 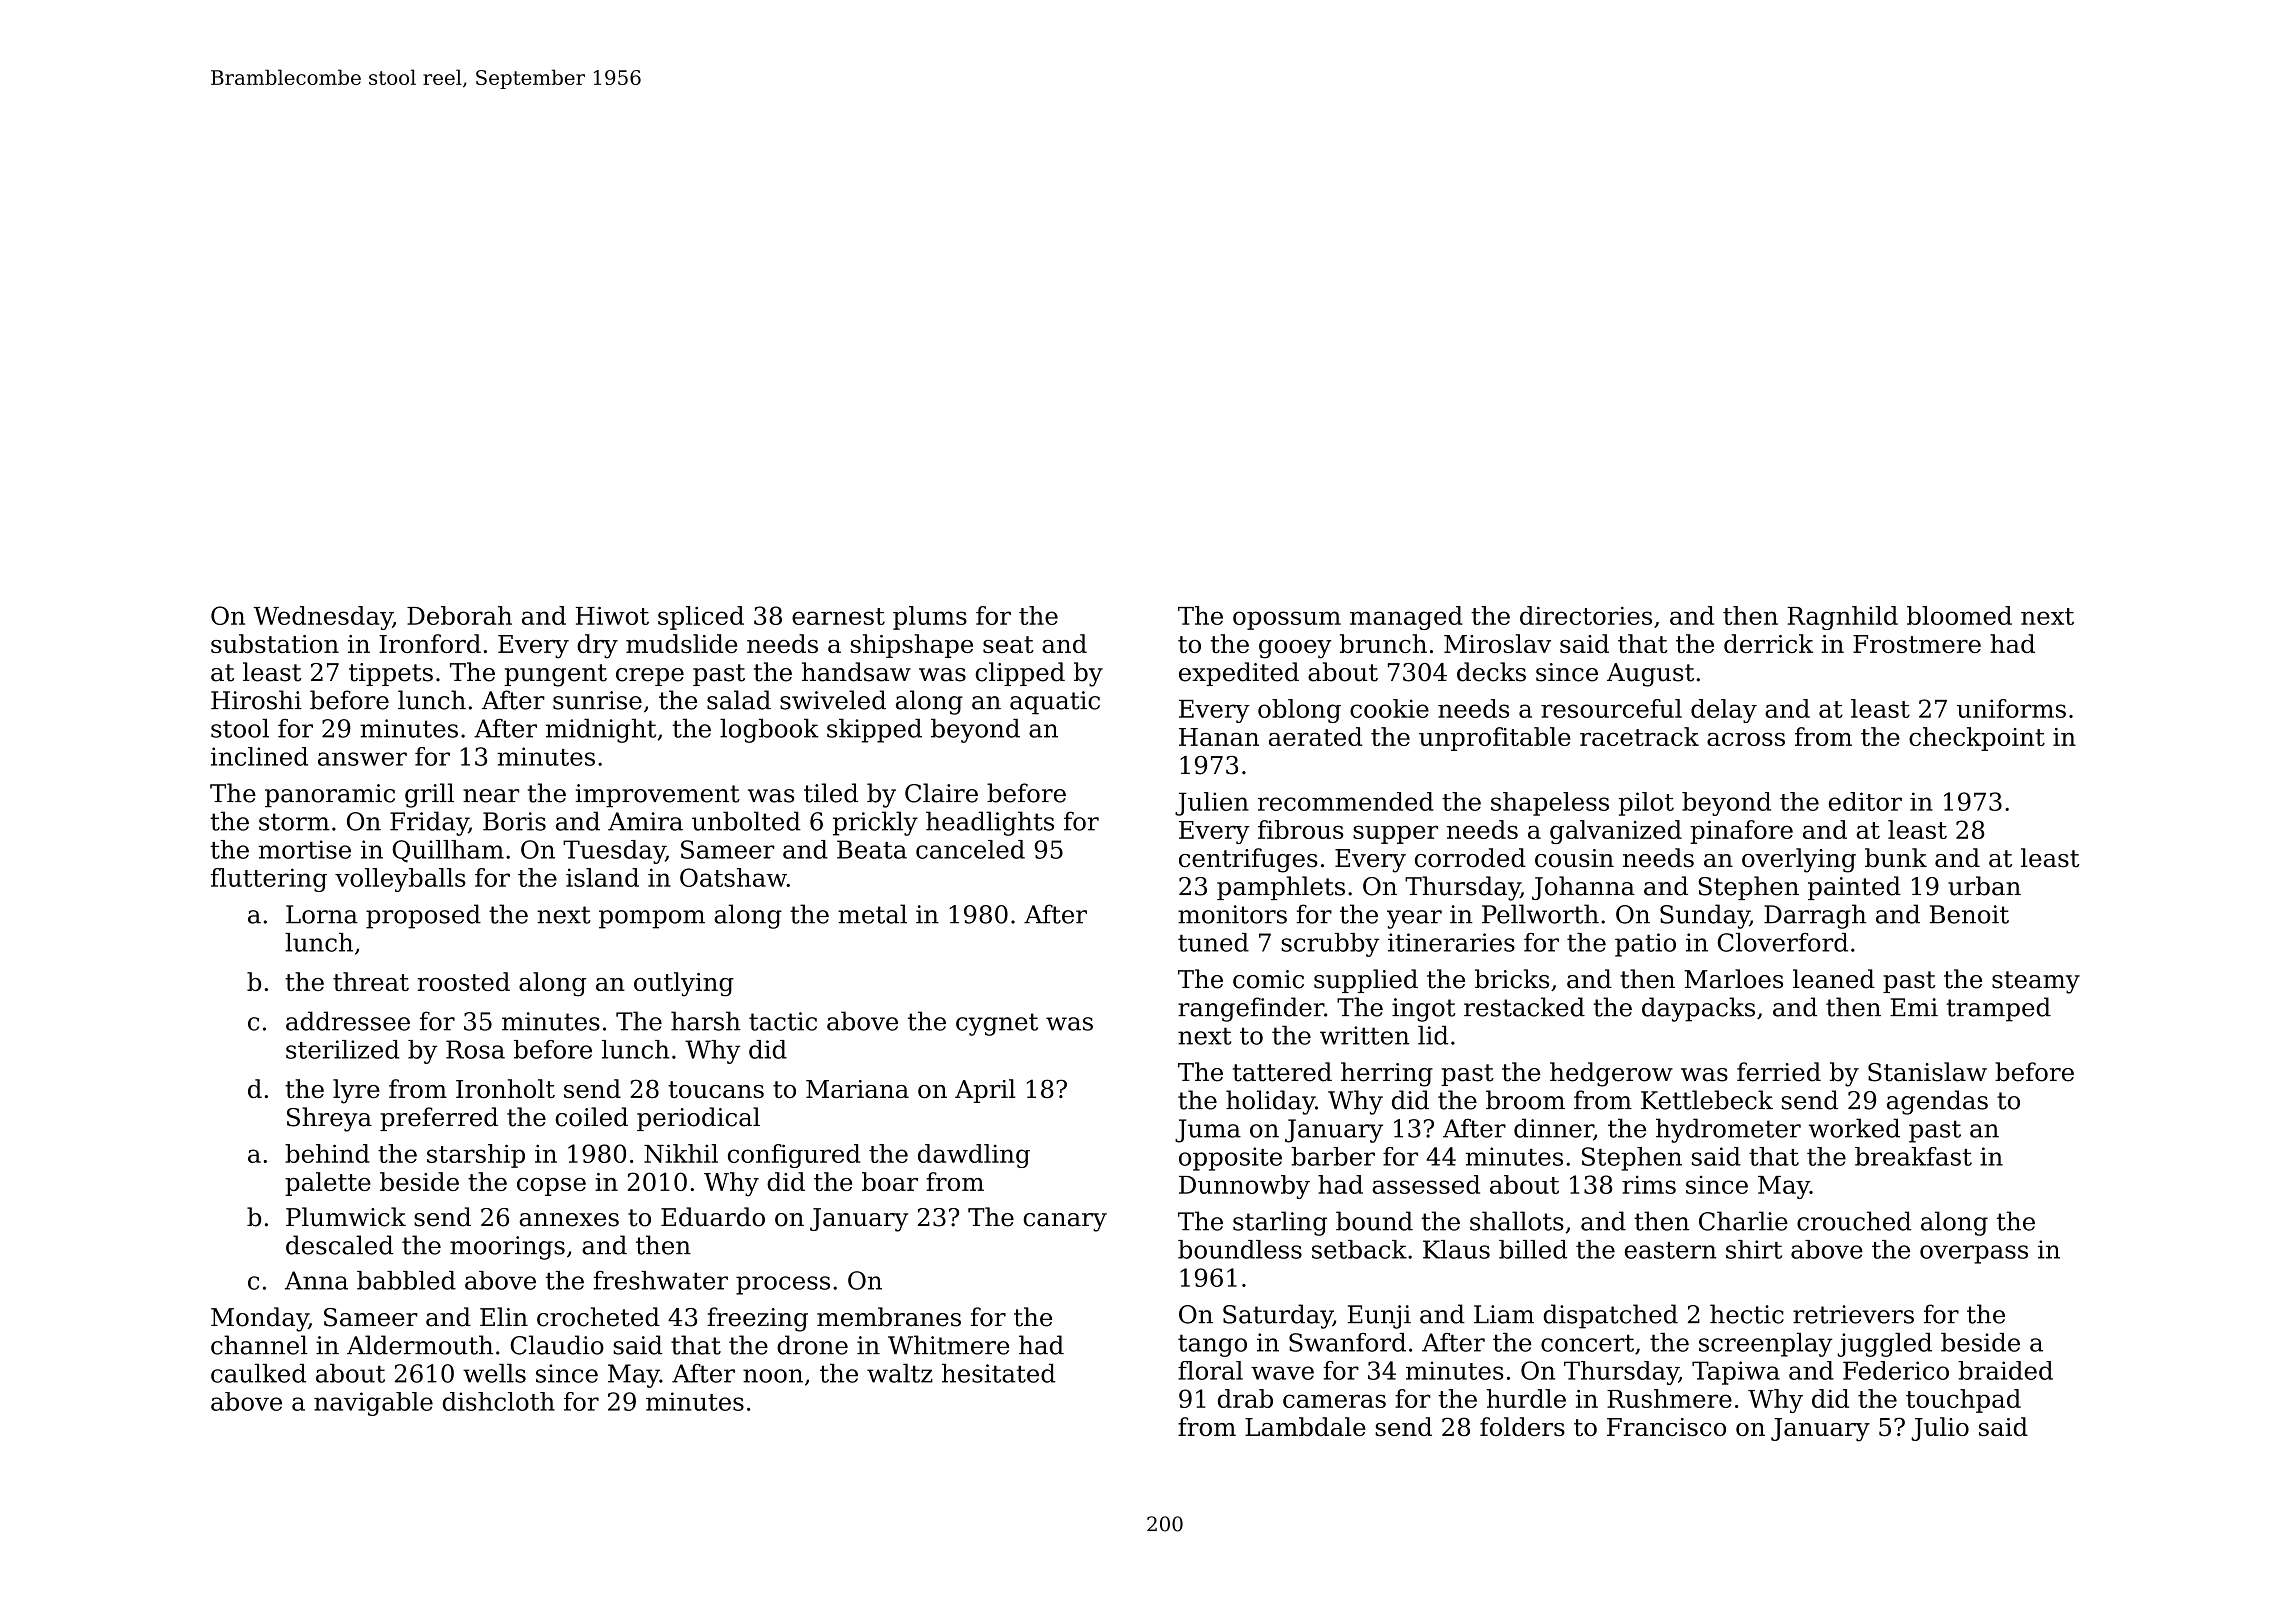 I want to click on Plumwick, so click(x=346, y=1217).
